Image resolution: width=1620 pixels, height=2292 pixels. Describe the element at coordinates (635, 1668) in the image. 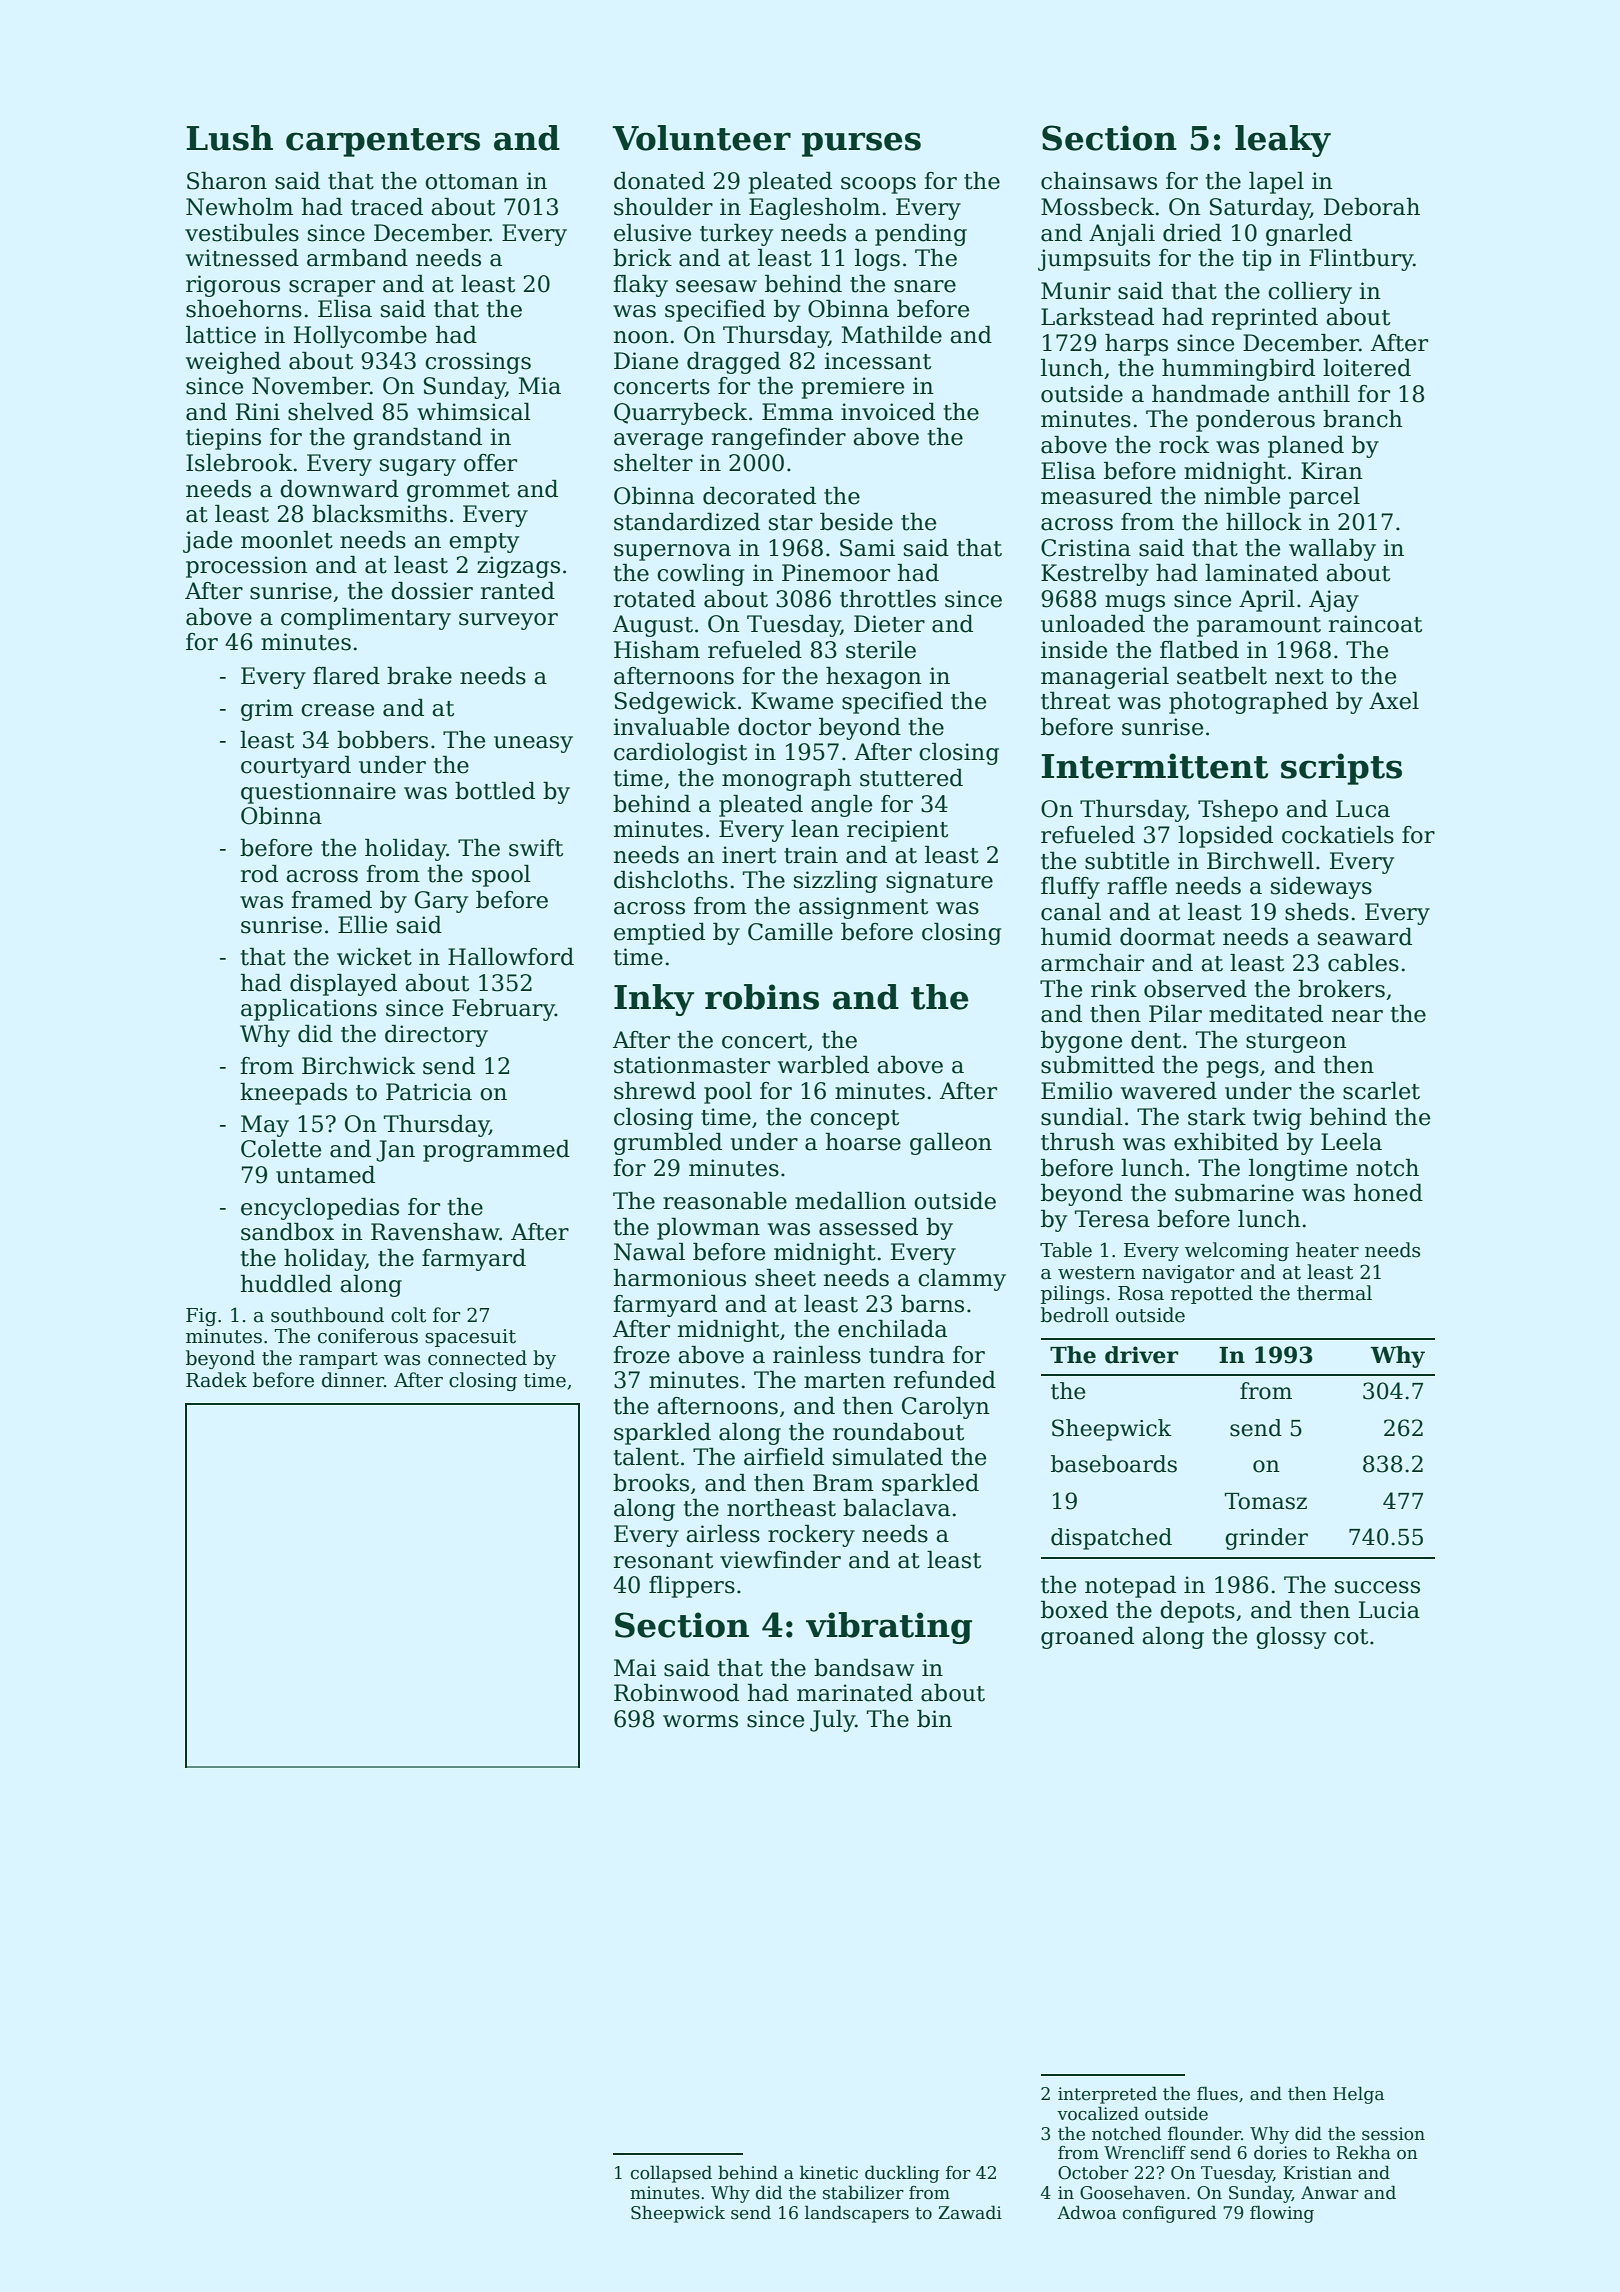

I see `Mai` at that location.
